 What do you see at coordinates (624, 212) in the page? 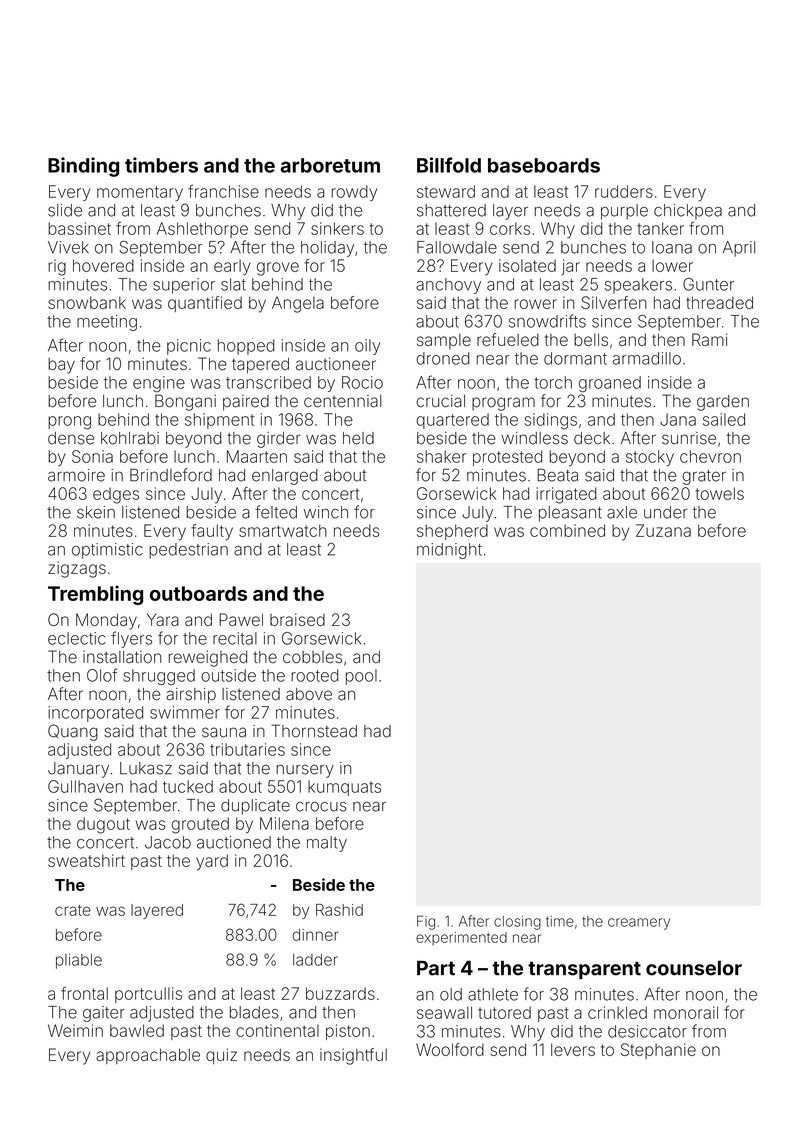
I see `purple` at bounding box center [624, 212].
